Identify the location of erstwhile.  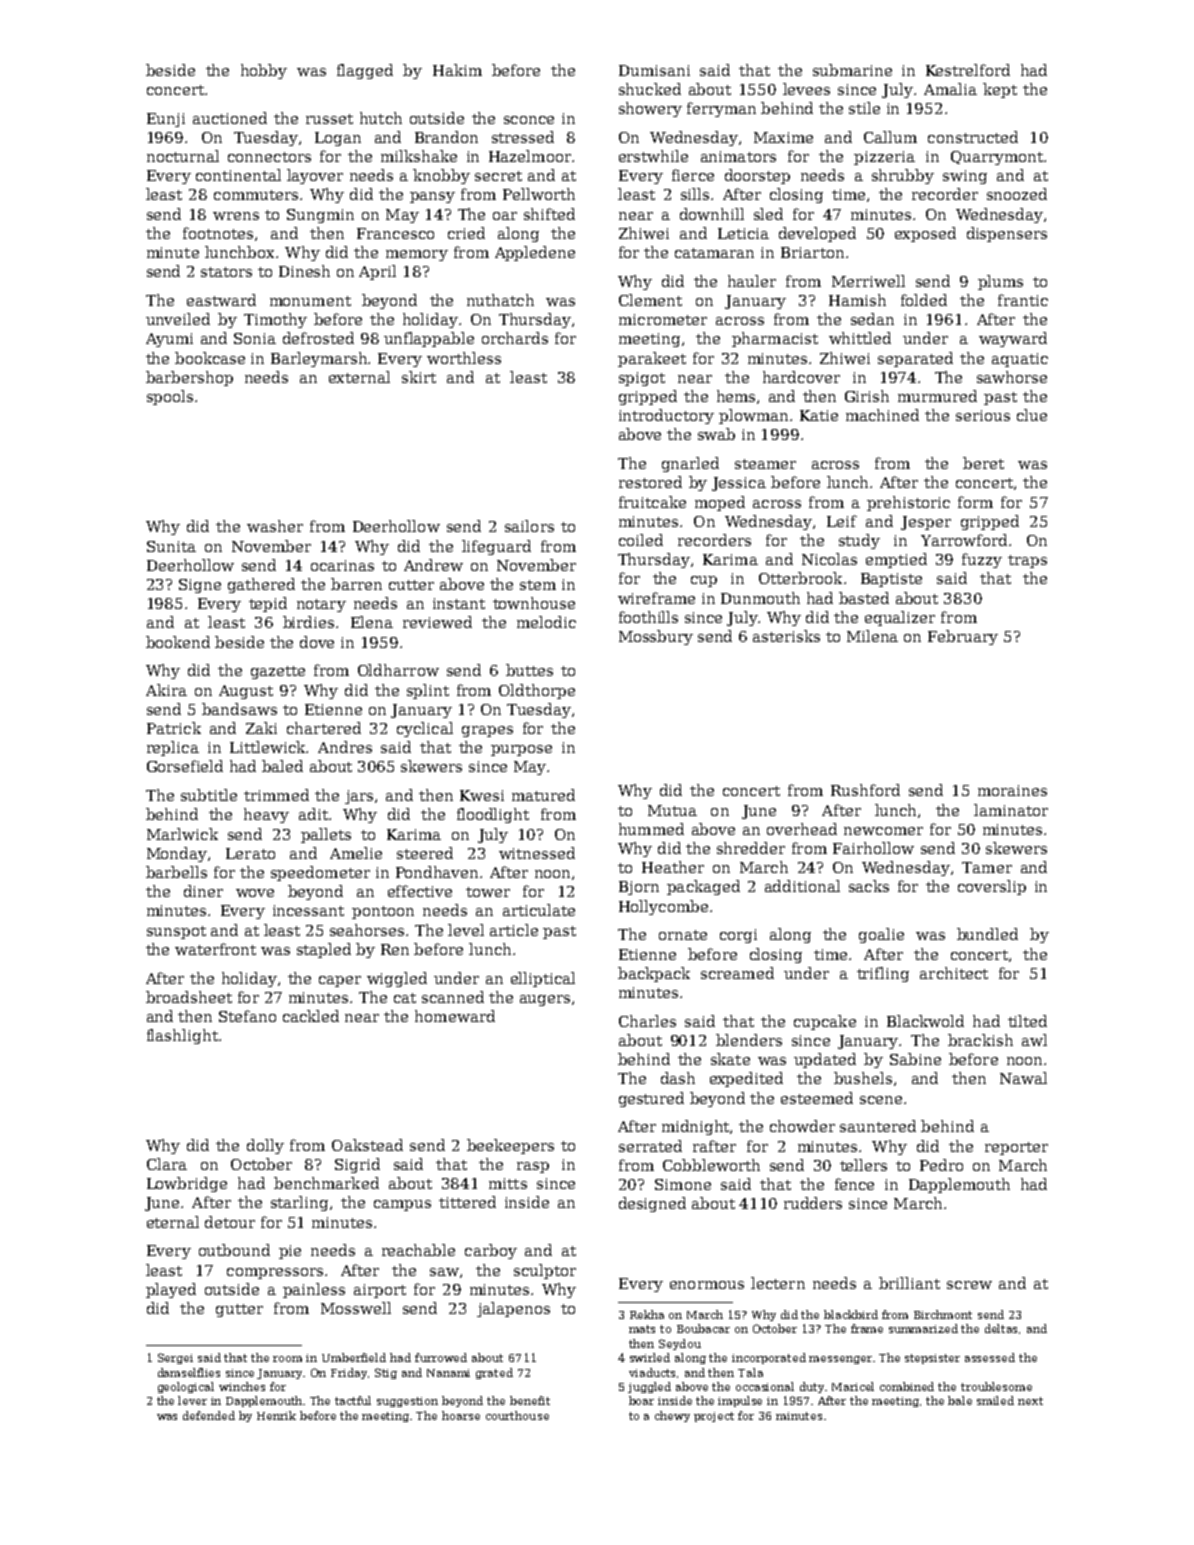
(653, 156).
